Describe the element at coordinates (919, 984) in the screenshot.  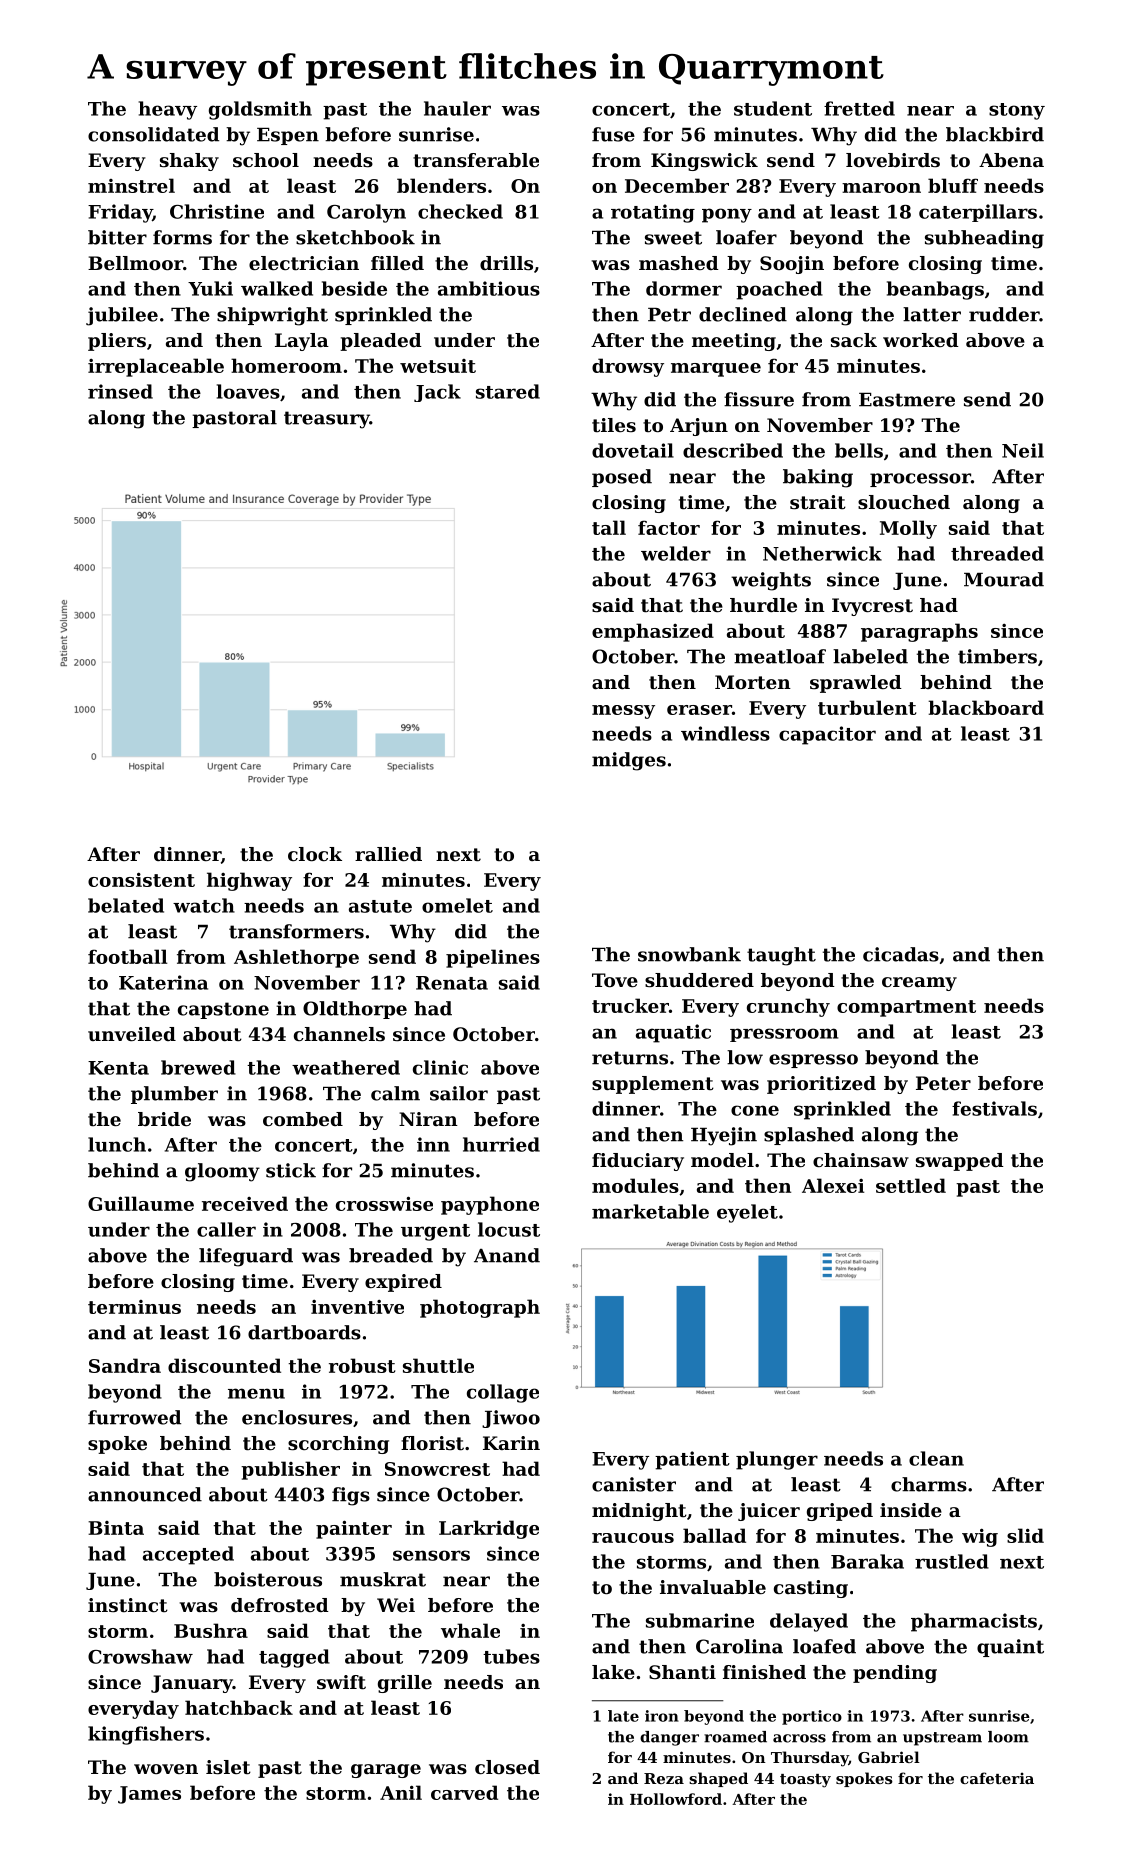
I see `creamy` at that location.
